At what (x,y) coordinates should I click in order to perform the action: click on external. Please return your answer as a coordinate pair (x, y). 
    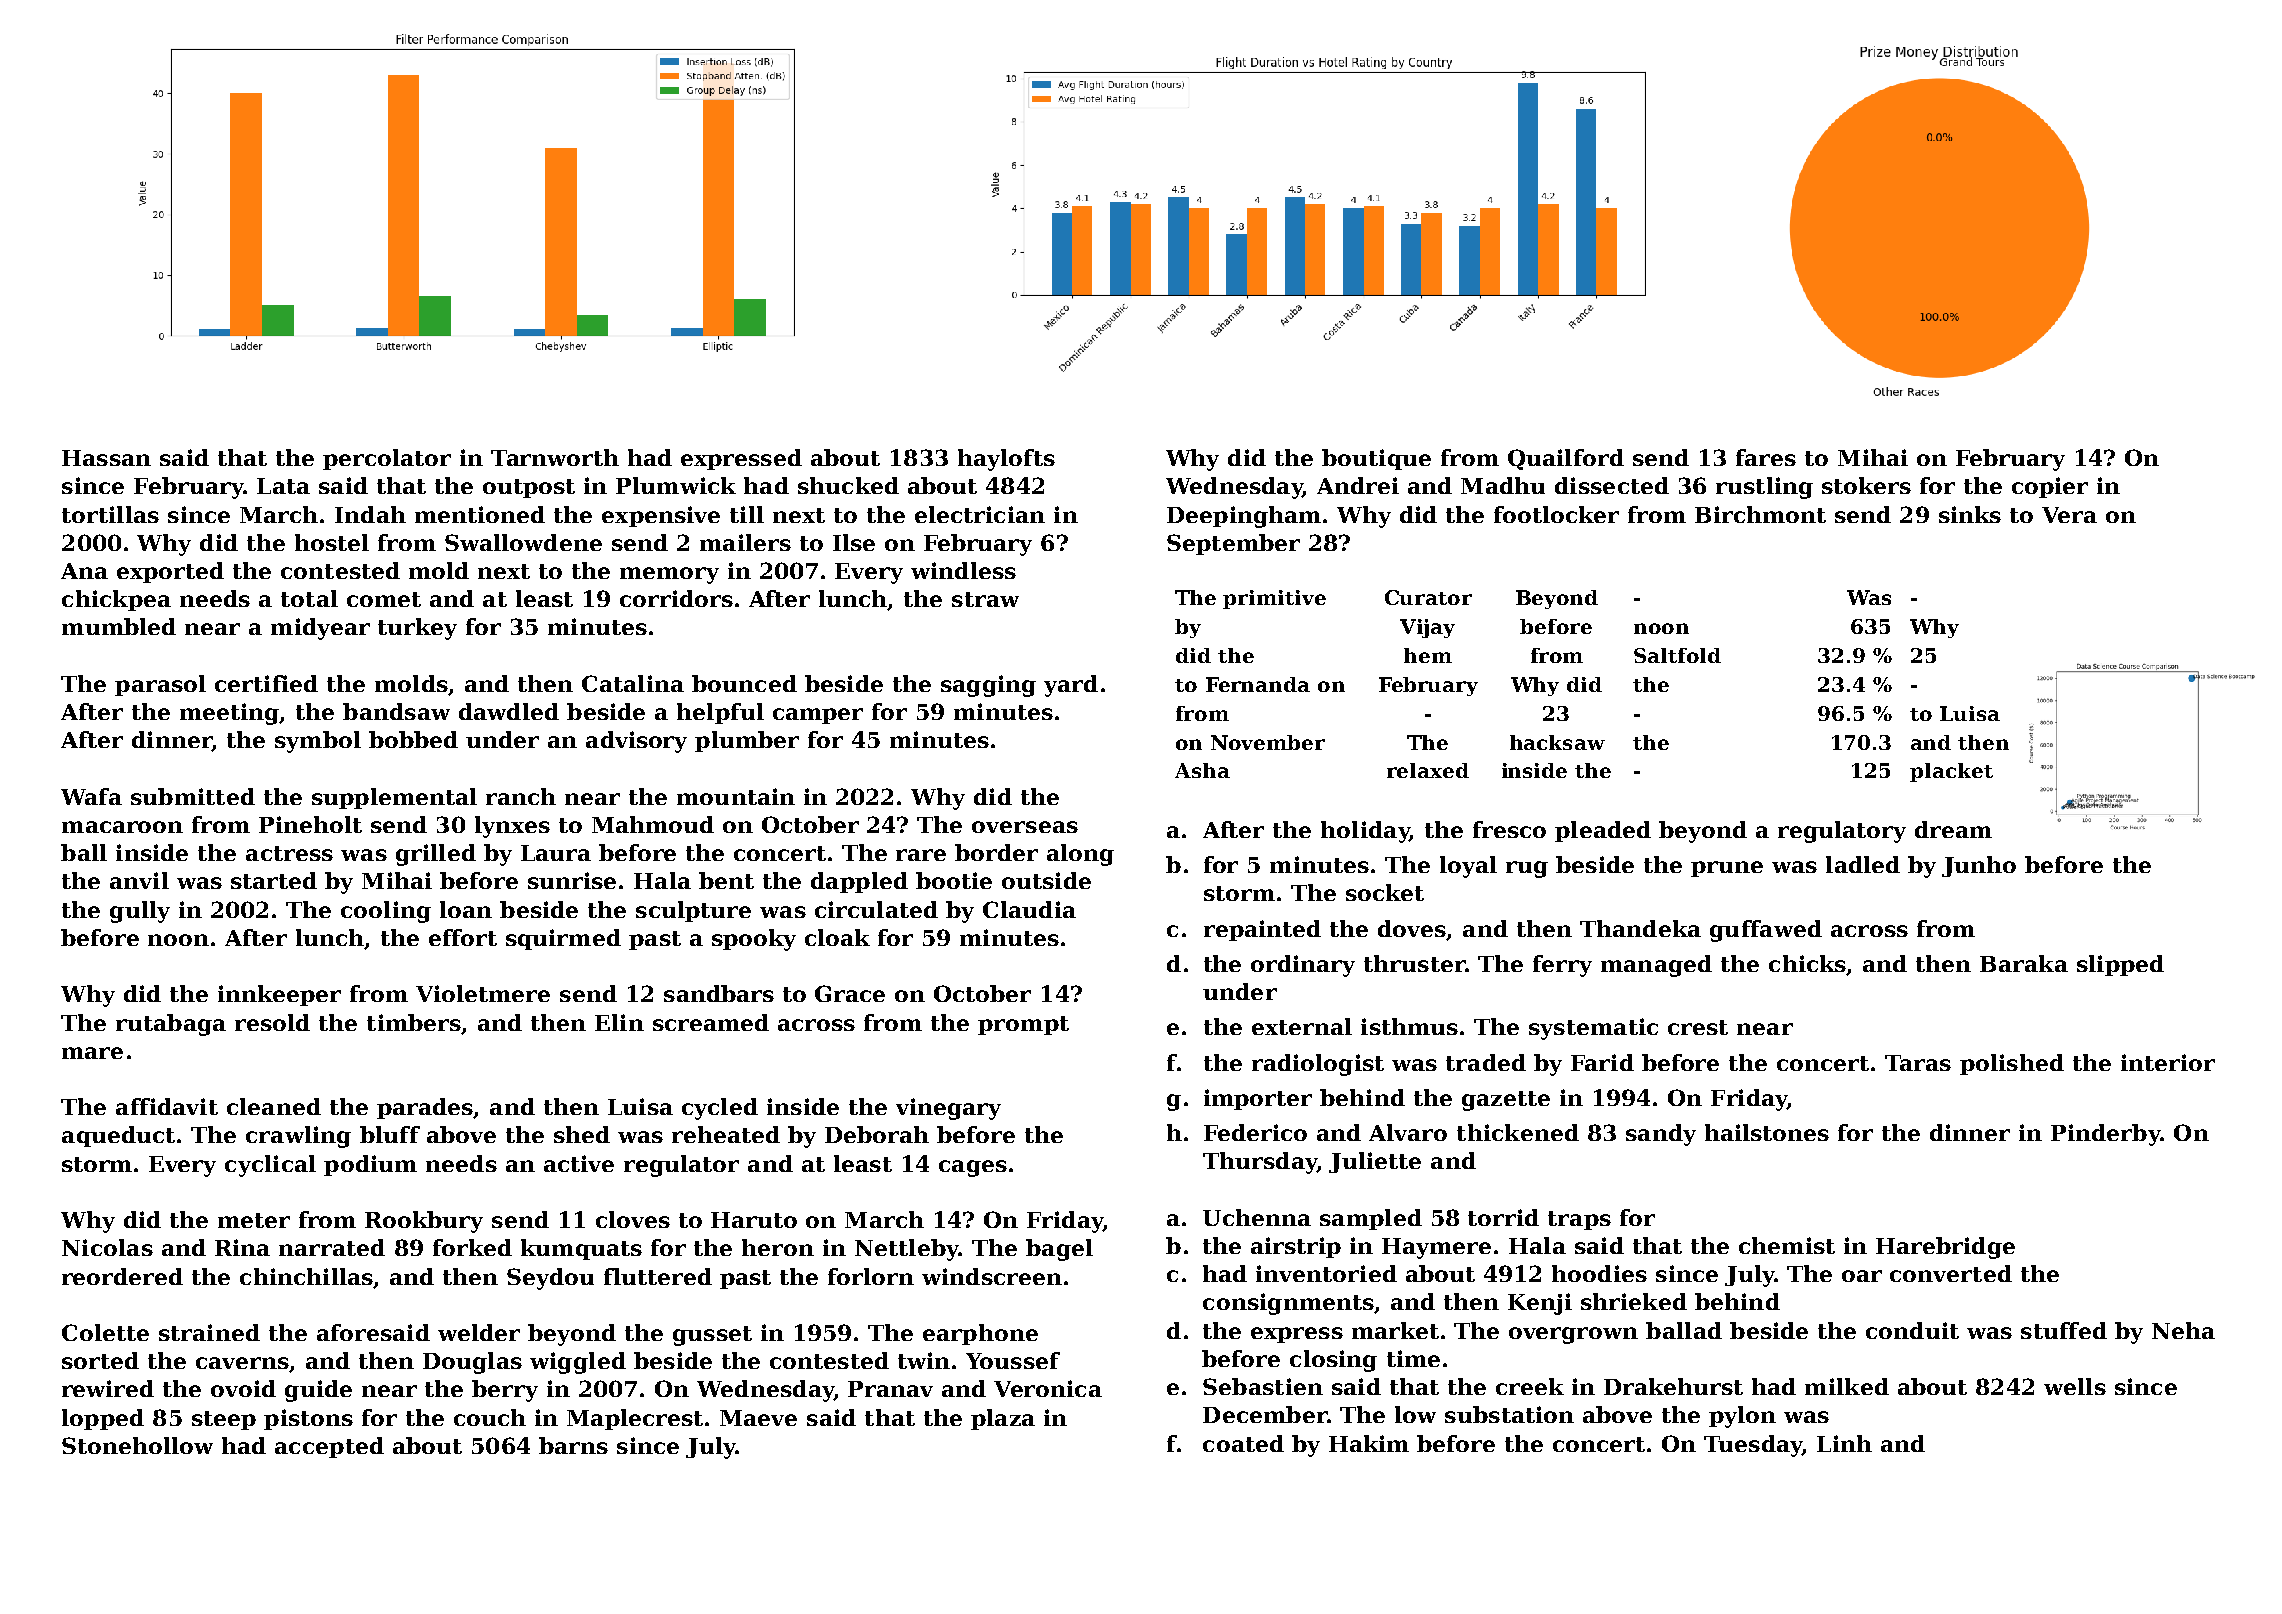
    Looking at the image, I should click on (1302, 1026).
